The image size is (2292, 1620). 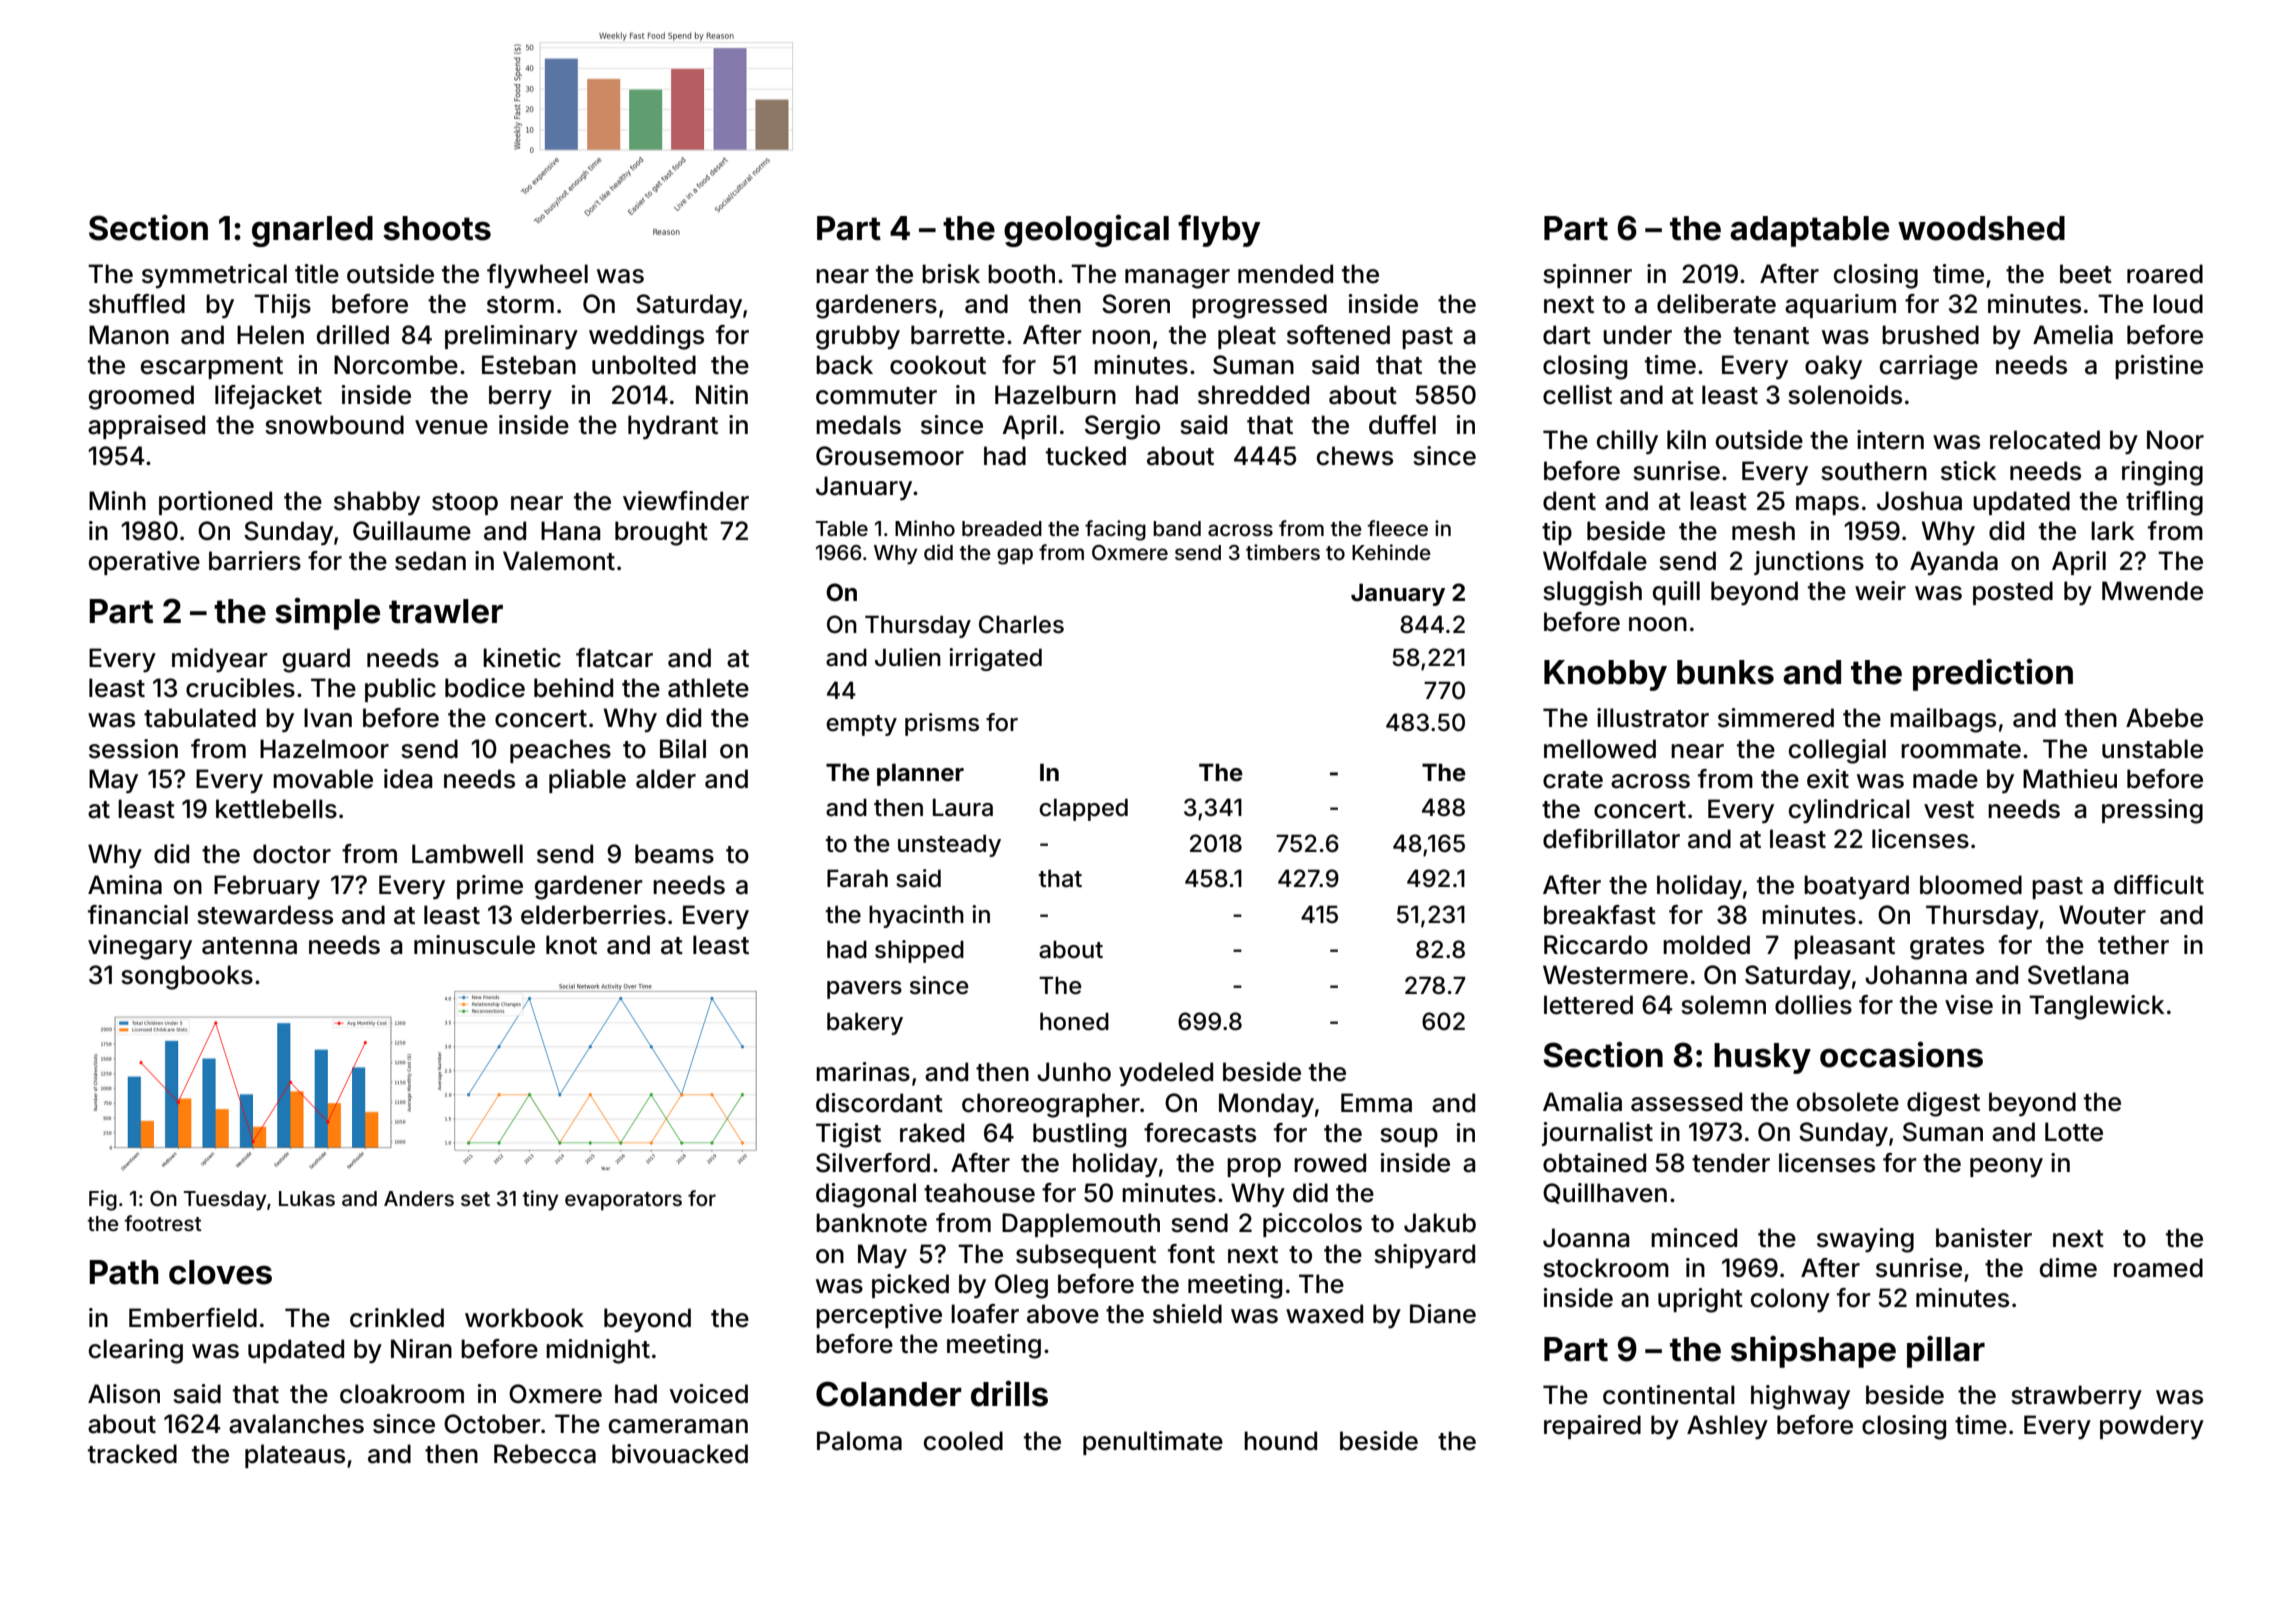 What do you see at coordinates (2158, 1268) in the page?
I see `roamed` at bounding box center [2158, 1268].
